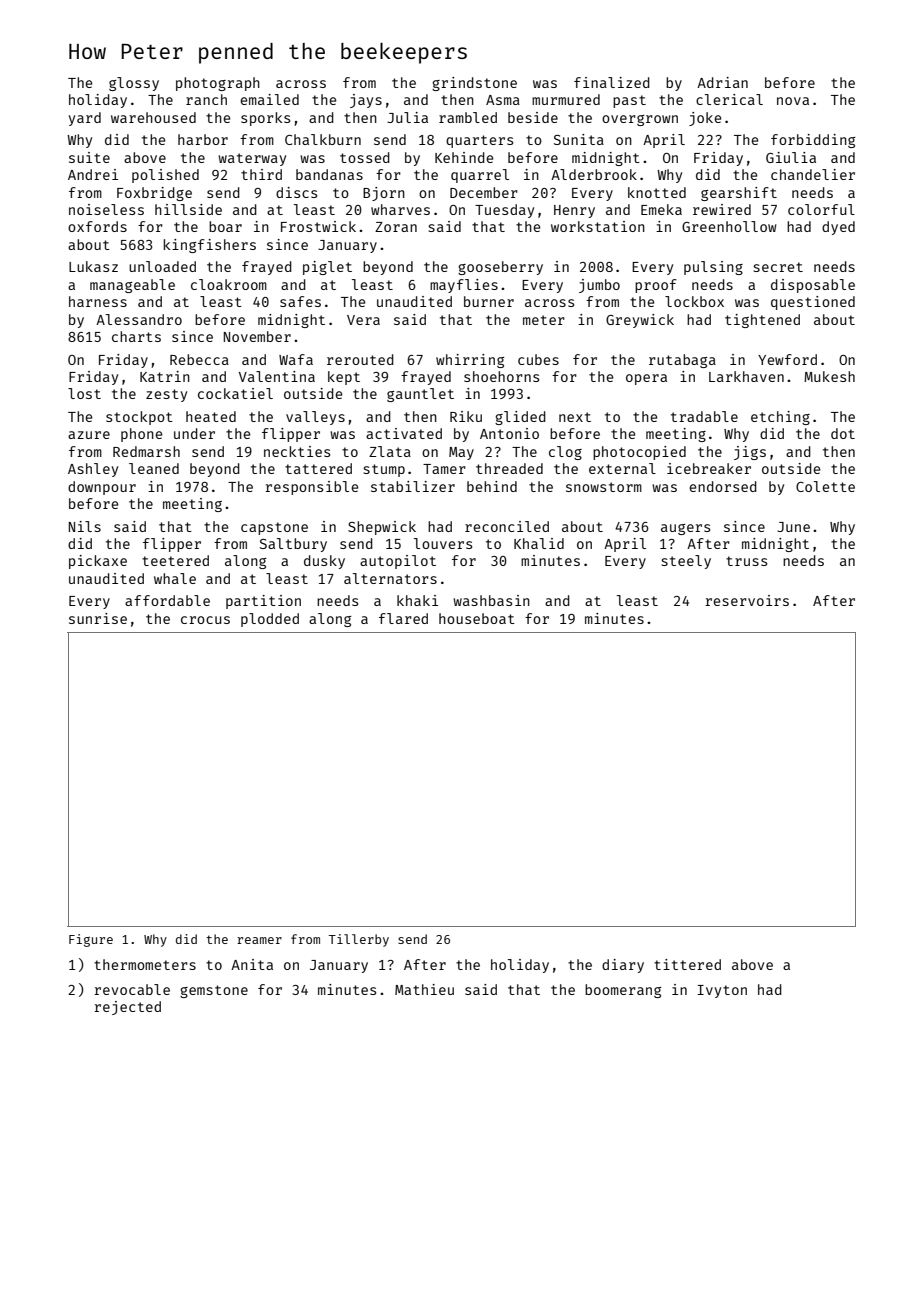 The width and height of the document is (924, 1308). I want to click on grindstone, so click(474, 84).
